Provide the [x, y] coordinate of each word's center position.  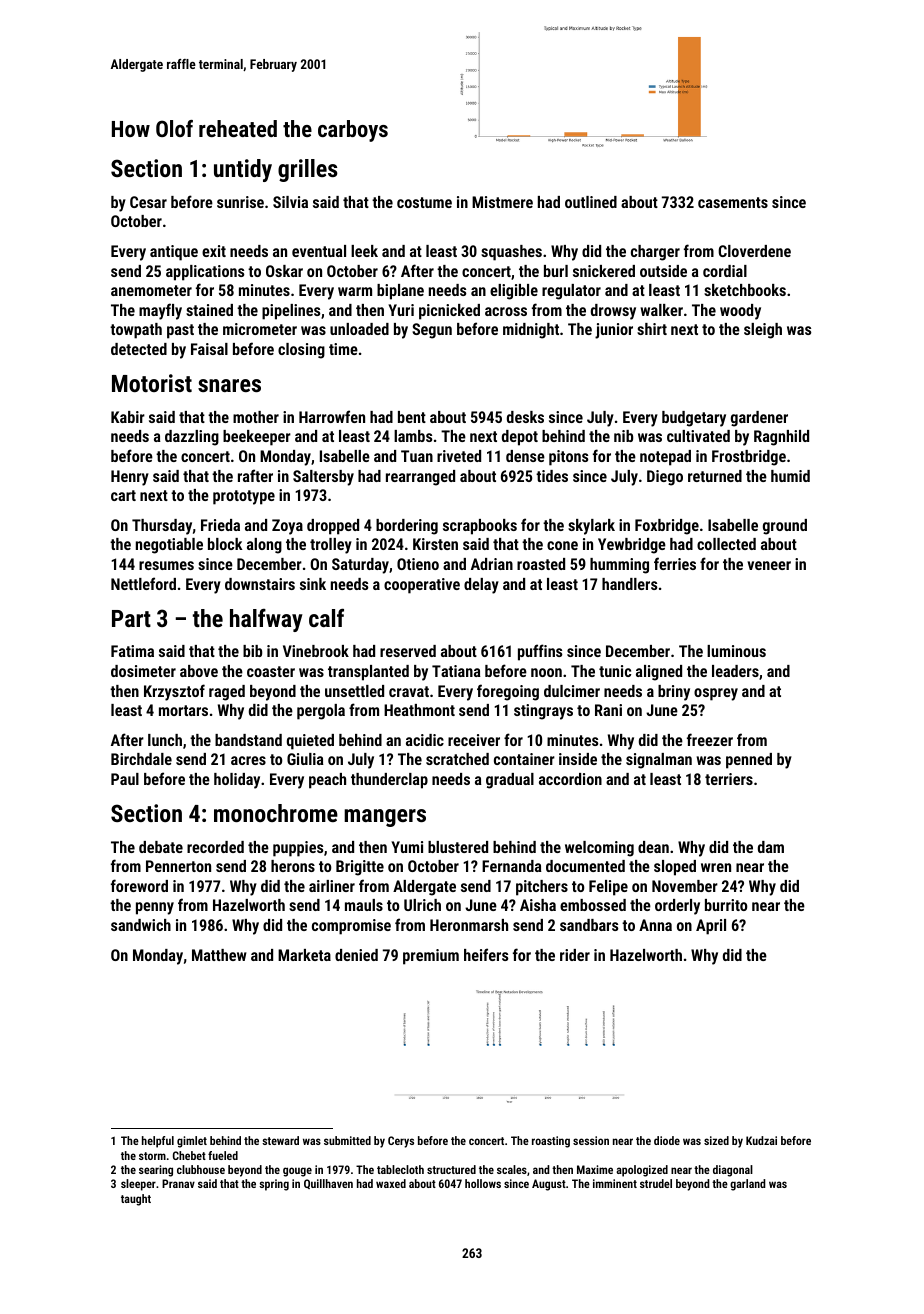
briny [674, 693]
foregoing [508, 692]
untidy [243, 170]
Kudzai [761, 1140]
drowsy [613, 312]
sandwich [141, 925]
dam [771, 847]
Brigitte [360, 868]
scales [512, 1169]
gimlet [192, 1142]
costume [424, 202]
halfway [266, 620]
